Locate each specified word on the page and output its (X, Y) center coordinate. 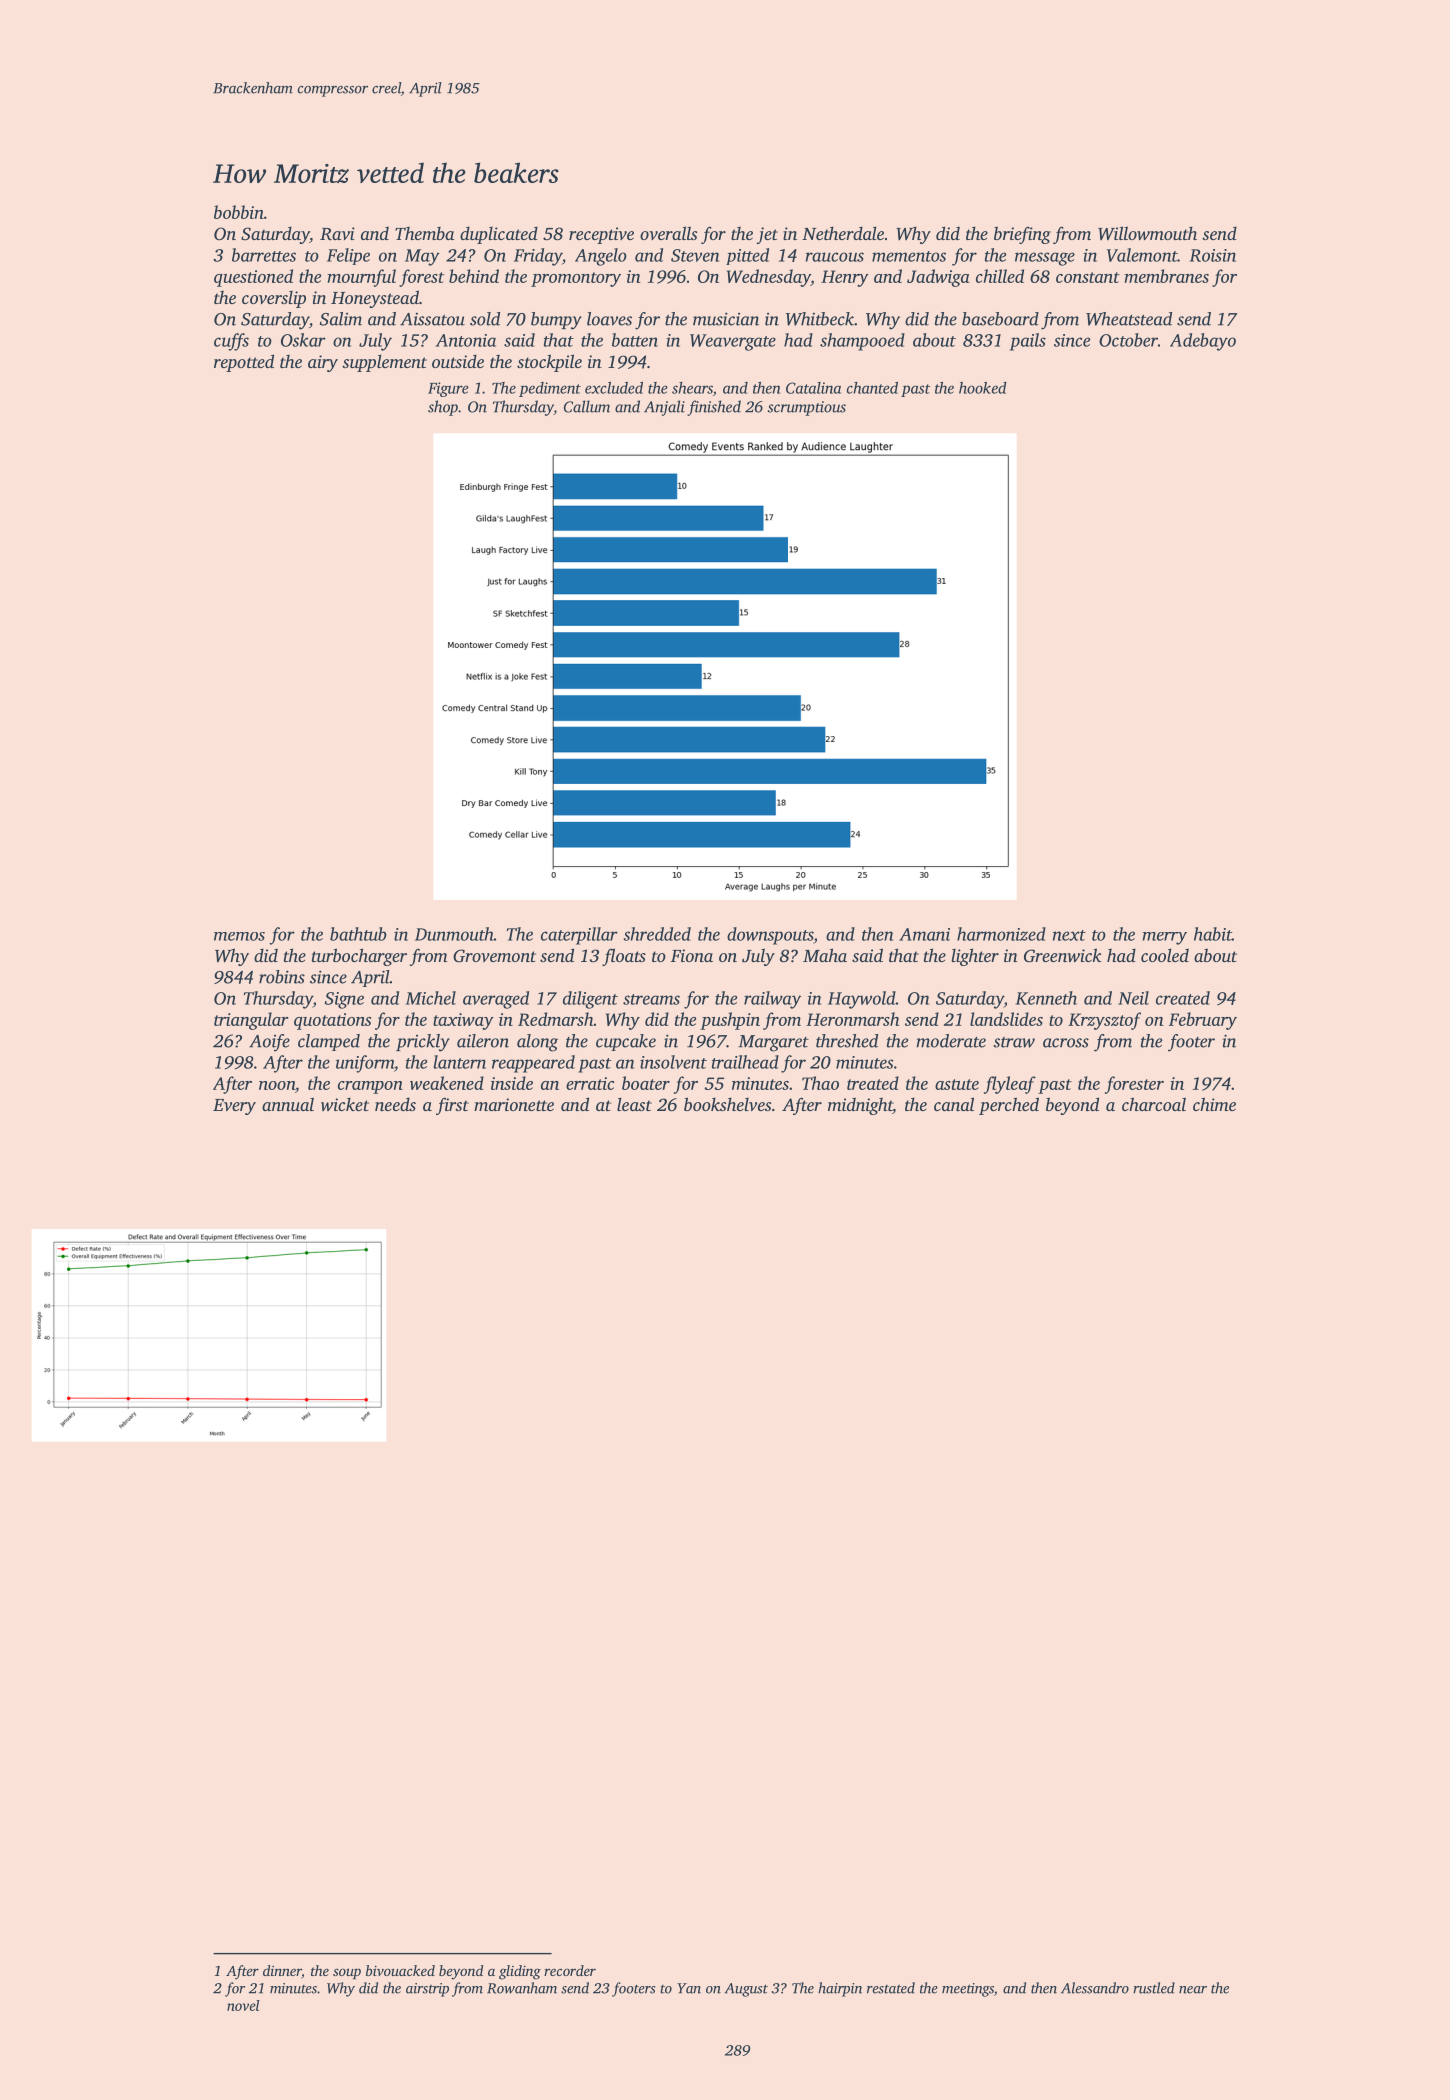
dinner (282, 1972)
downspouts (770, 936)
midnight (860, 1106)
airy (323, 363)
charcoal (1154, 1104)
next (1069, 935)
